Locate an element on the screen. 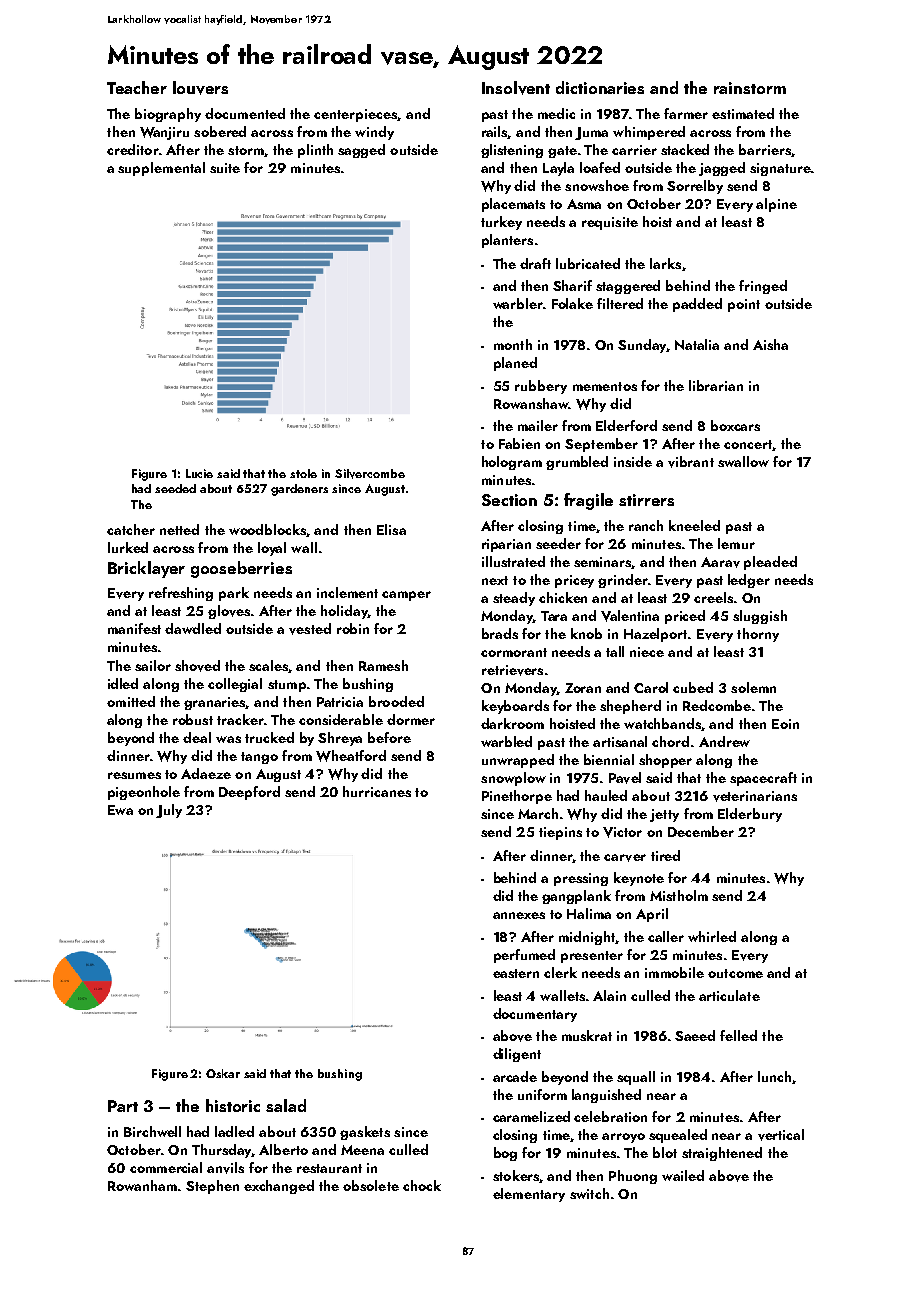 The width and height of the screenshot is (924, 1308). hurricanes is located at coordinates (377, 791).
